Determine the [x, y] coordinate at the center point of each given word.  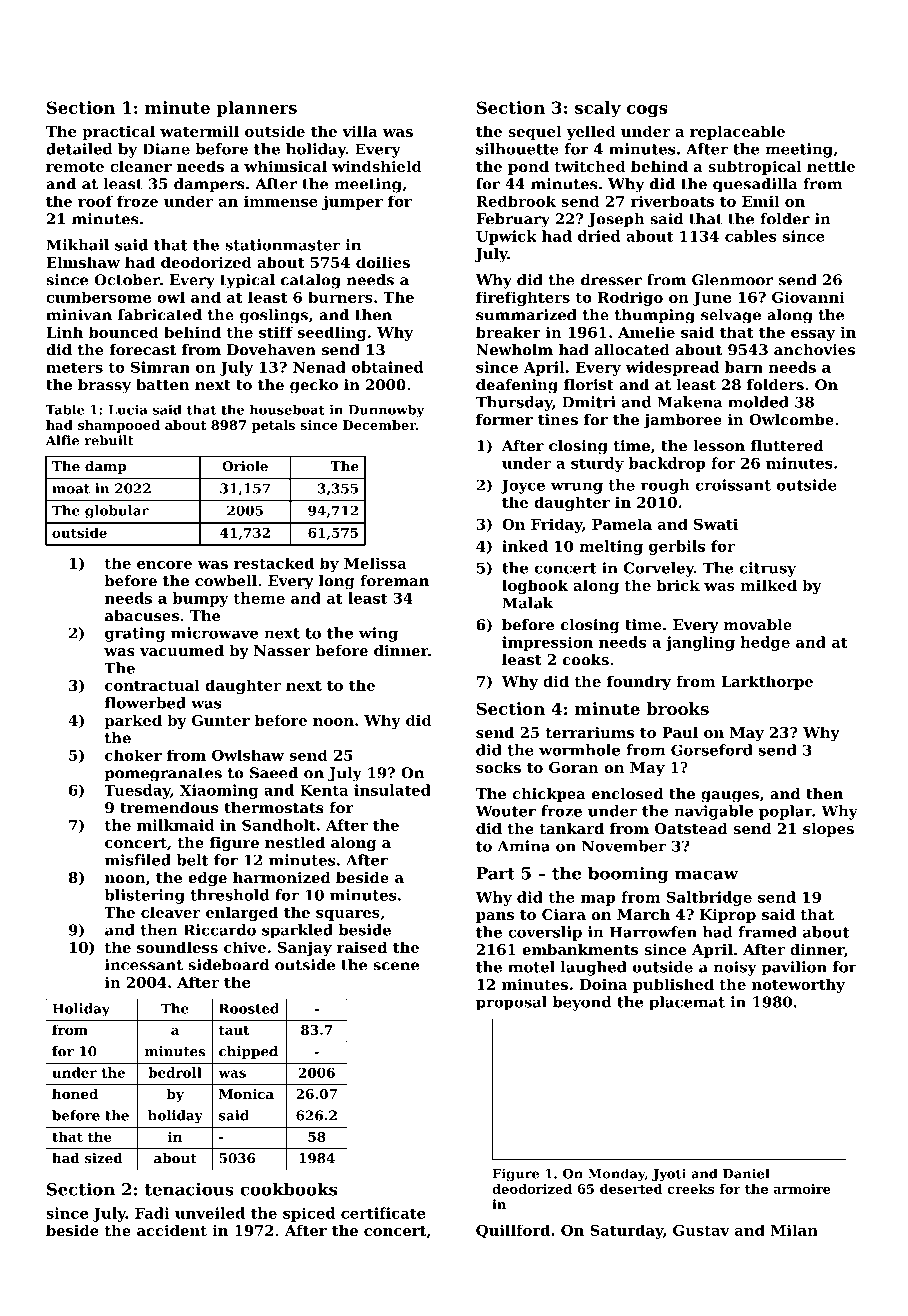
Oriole [245, 466]
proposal [511, 1003]
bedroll [175, 1072]
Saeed [274, 773]
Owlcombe [791, 419]
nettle [831, 166]
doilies [383, 262]
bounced [124, 332]
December [379, 425]
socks [498, 767]
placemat [687, 1003]
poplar [785, 812]
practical [118, 132]
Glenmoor [732, 280]
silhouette [517, 149]
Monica [246, 1094]
